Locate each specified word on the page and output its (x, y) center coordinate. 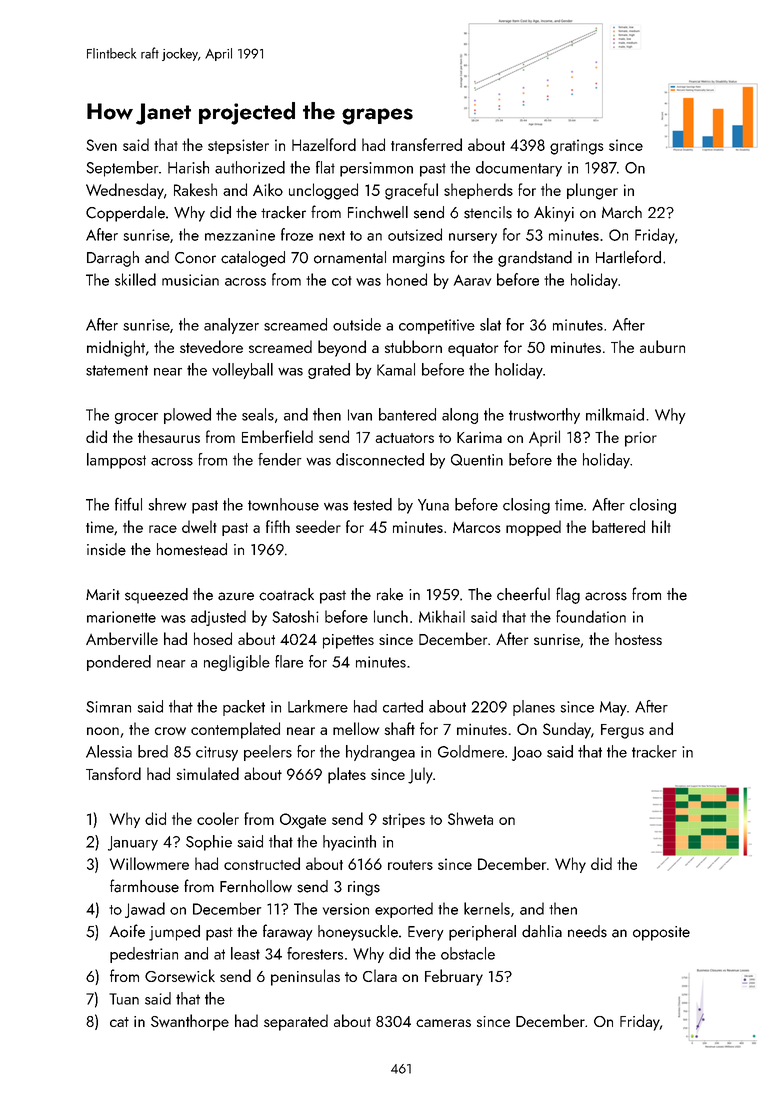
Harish (188, 167)
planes (534, 708)
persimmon (376, 169)
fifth (278, 526)
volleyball (242, 371)
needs (587, 931)
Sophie (209, 843)
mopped (533, 528)
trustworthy (544, 416)
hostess (638, 638)
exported (404, 910)
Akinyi (554, 214)
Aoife (127, 931)
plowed (187, 416)
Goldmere (471, 751)
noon (103, 731)
